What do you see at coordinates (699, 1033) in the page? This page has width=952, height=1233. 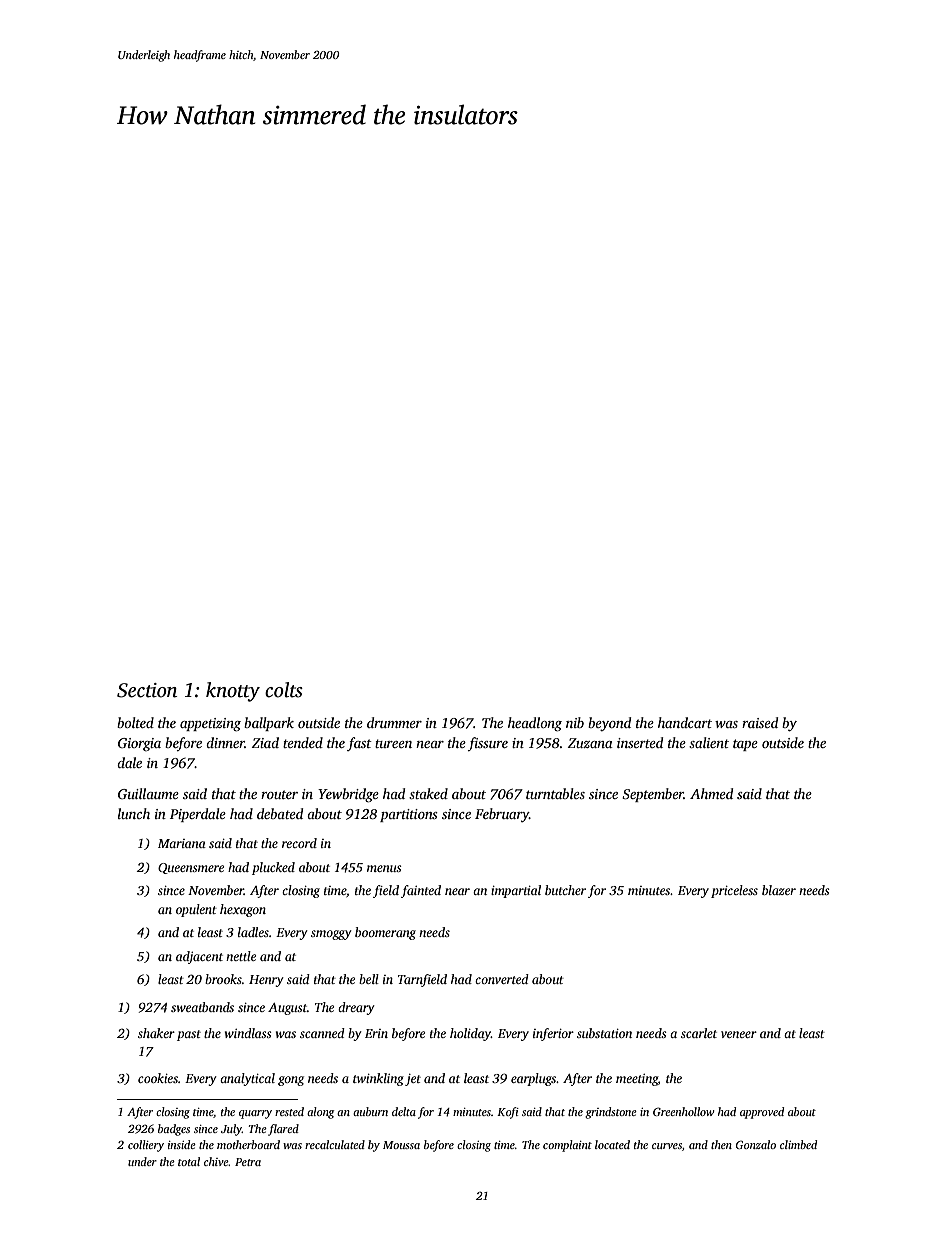 I see `scarlet` at bounding box center [699, 1033].
